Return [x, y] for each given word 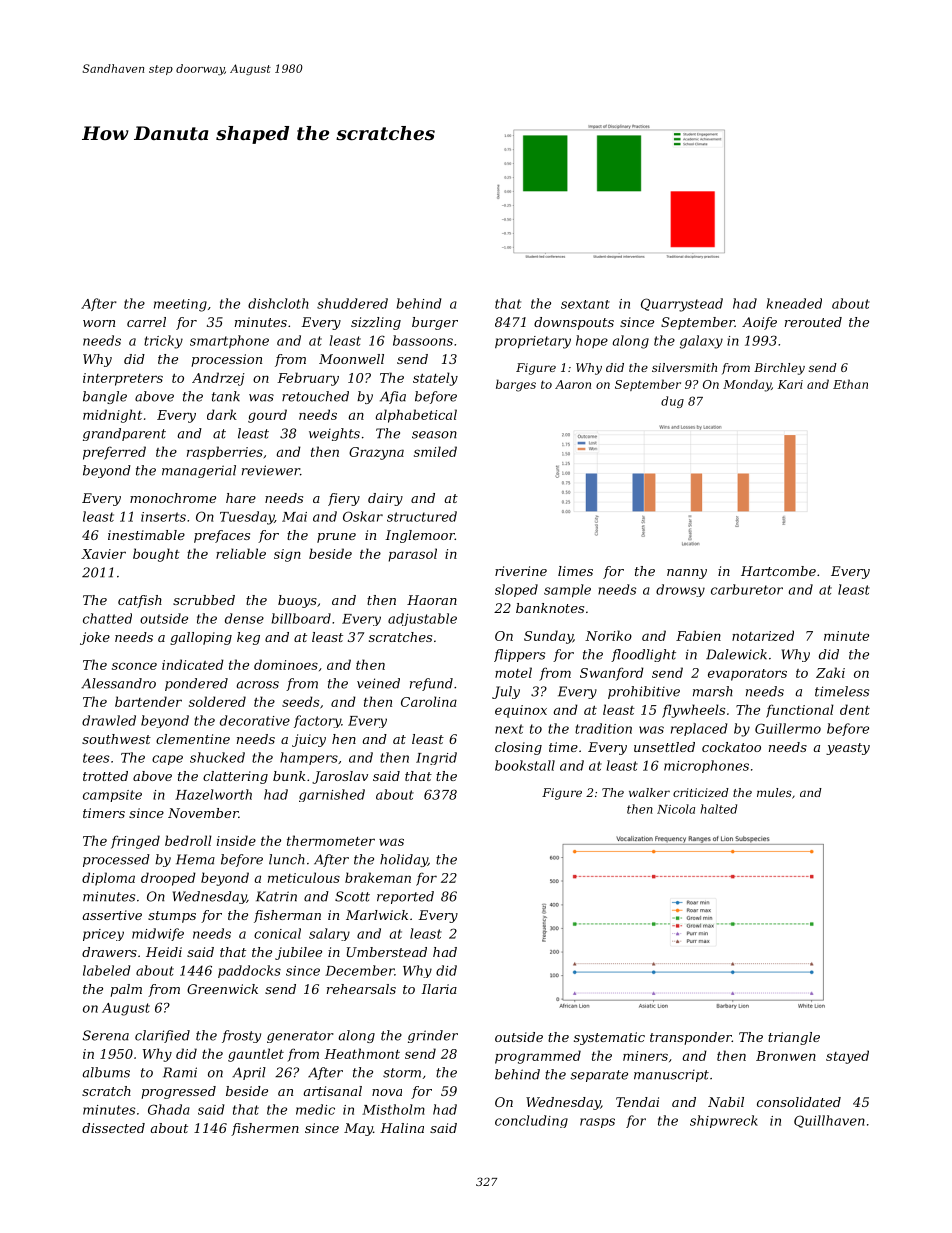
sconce [134, 666]
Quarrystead [682, 305]
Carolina [429, 701]
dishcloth [278, 303]
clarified [162, 1036]
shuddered [352, 303]
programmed [538, 1057]
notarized [763, 635]
